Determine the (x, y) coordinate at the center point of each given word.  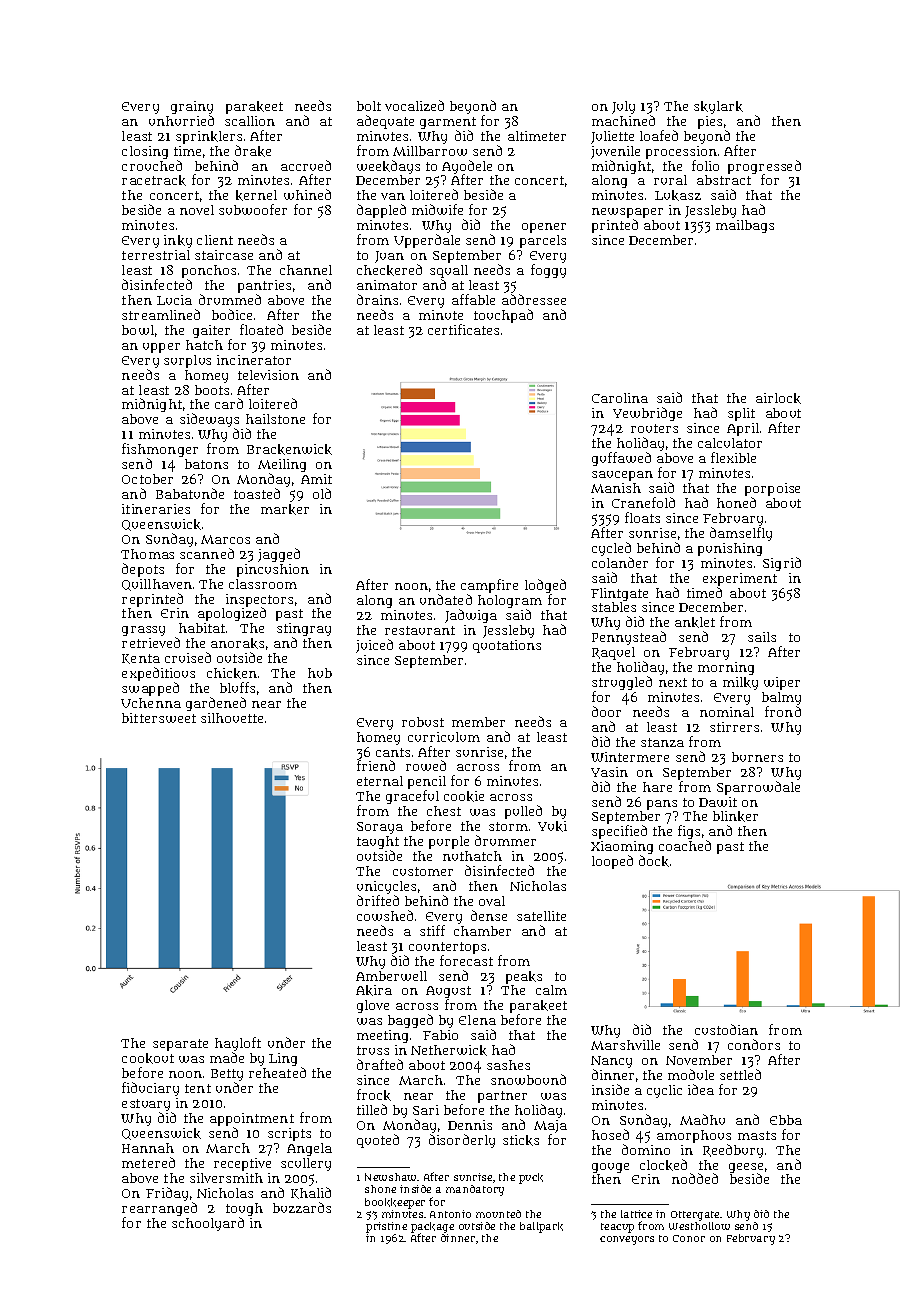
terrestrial (156, 255)
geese (746, 1168)
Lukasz (678, 195)
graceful (412, 797)
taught (378, 843)
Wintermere (630, 757)
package (432, 1227)
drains (377, 299)
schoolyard (208, 1224)
